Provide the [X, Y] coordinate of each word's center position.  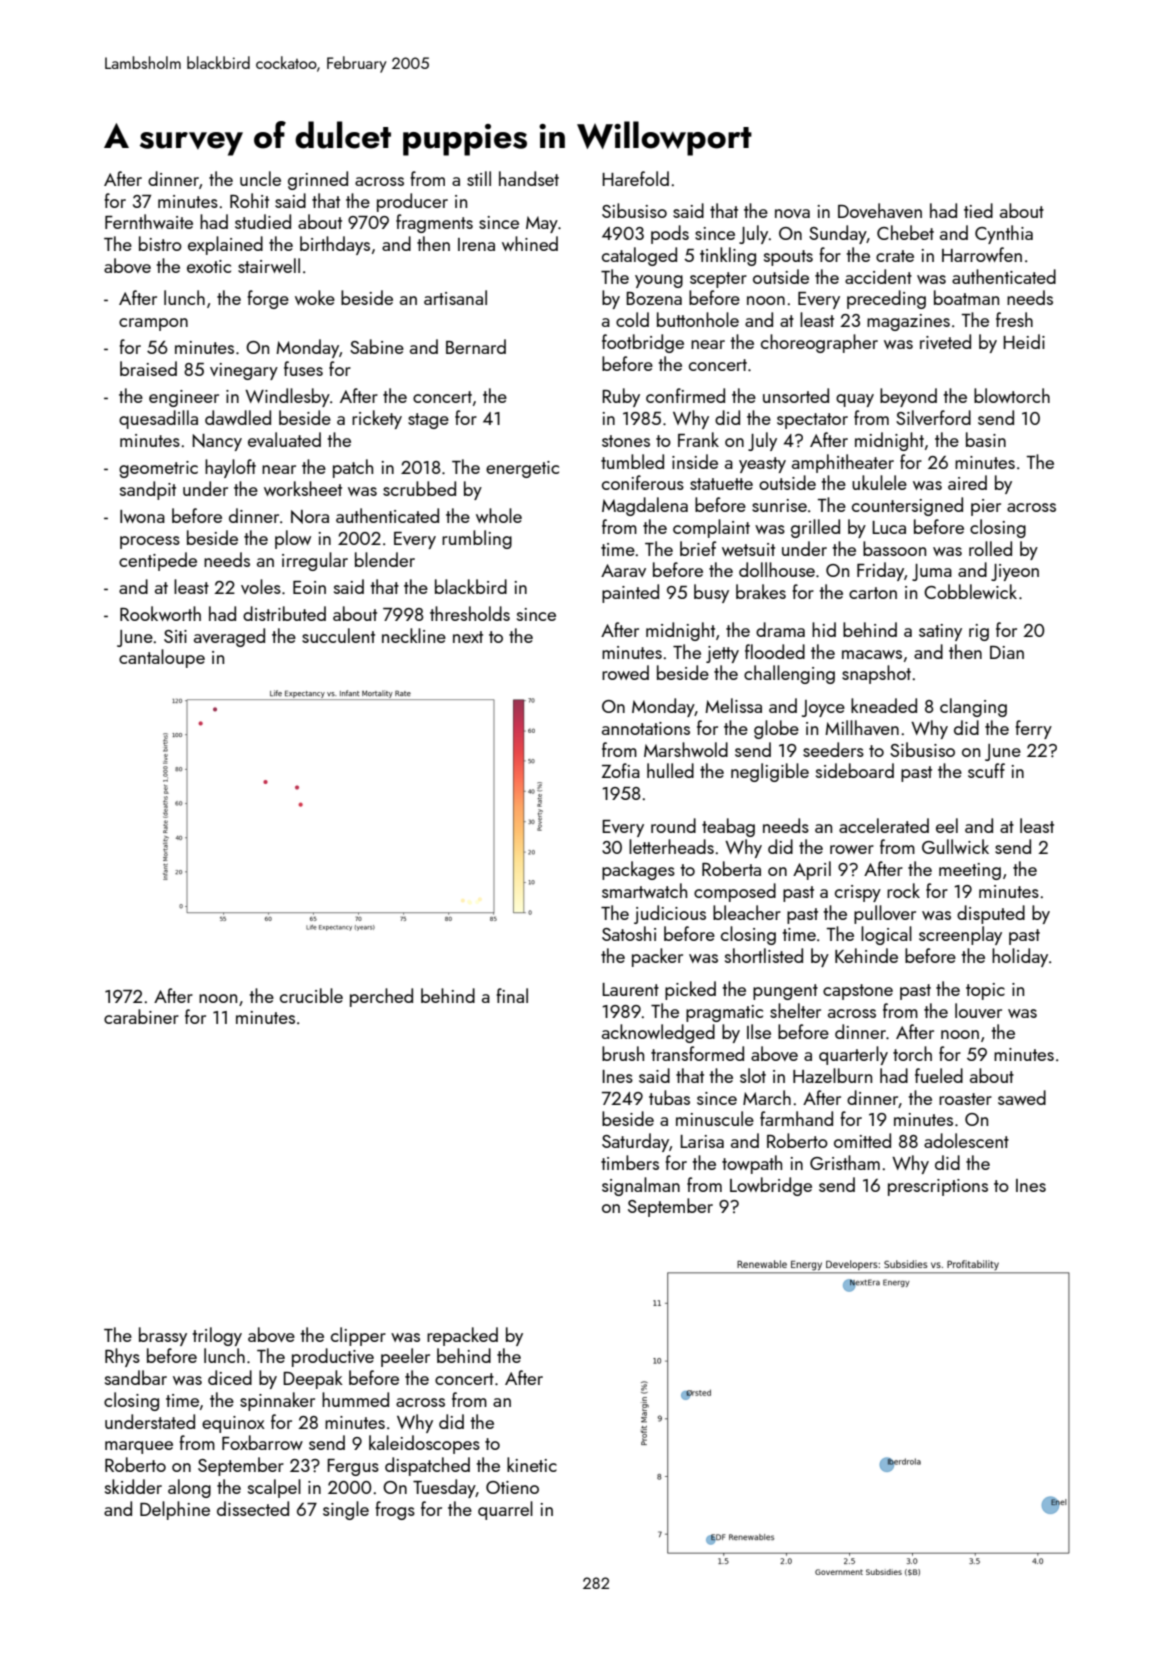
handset [529, 178]
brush [623, 1053]
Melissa [733, 705]
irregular [315, 561]
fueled [939, 1075]
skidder [133, 1486]
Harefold [635, 178]
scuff [986, 770]
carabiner [141, 1016]
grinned [318, 180]
